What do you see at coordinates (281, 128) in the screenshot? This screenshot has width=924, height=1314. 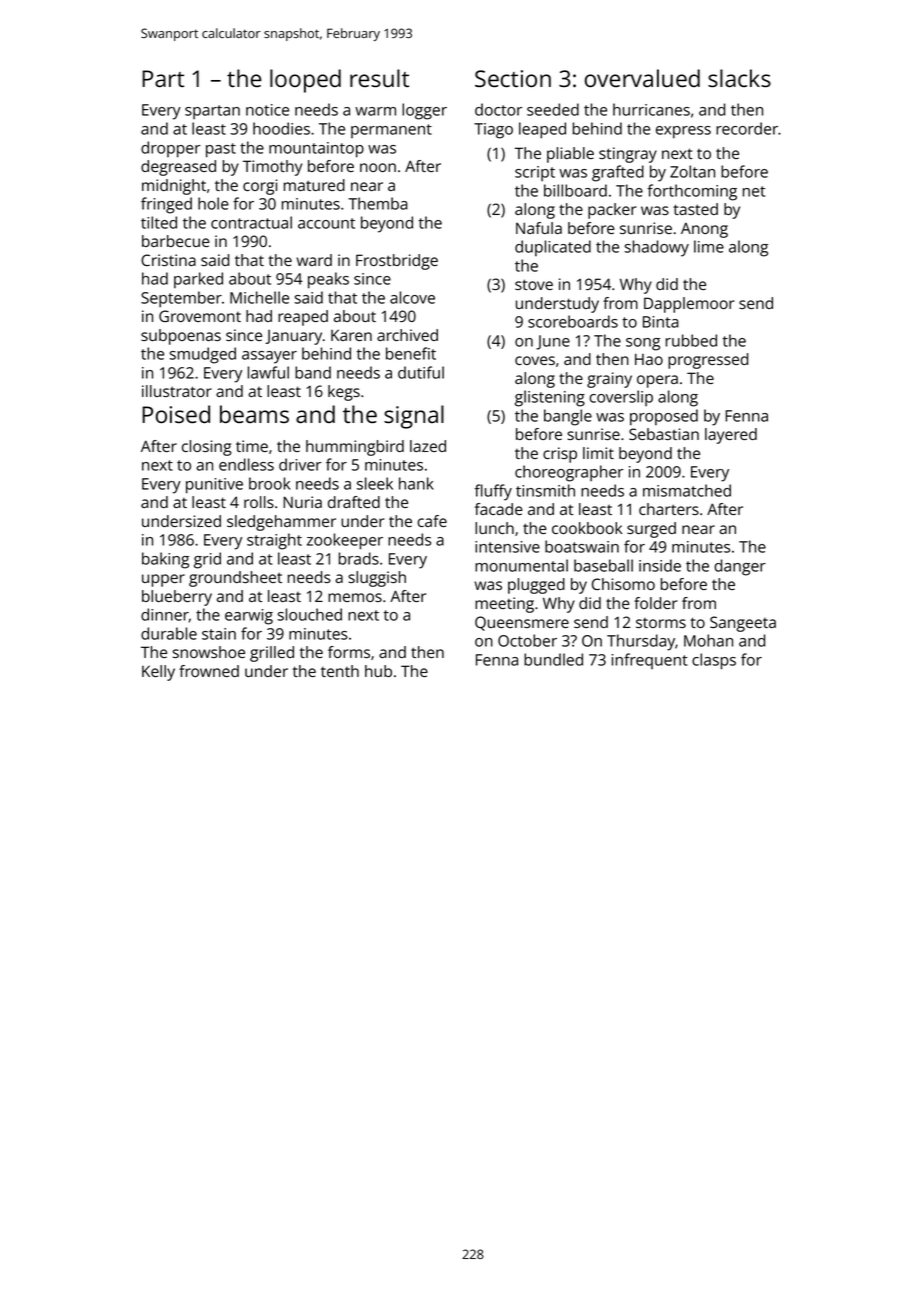 I see `hoodies` at bounding box center [281, 128].
